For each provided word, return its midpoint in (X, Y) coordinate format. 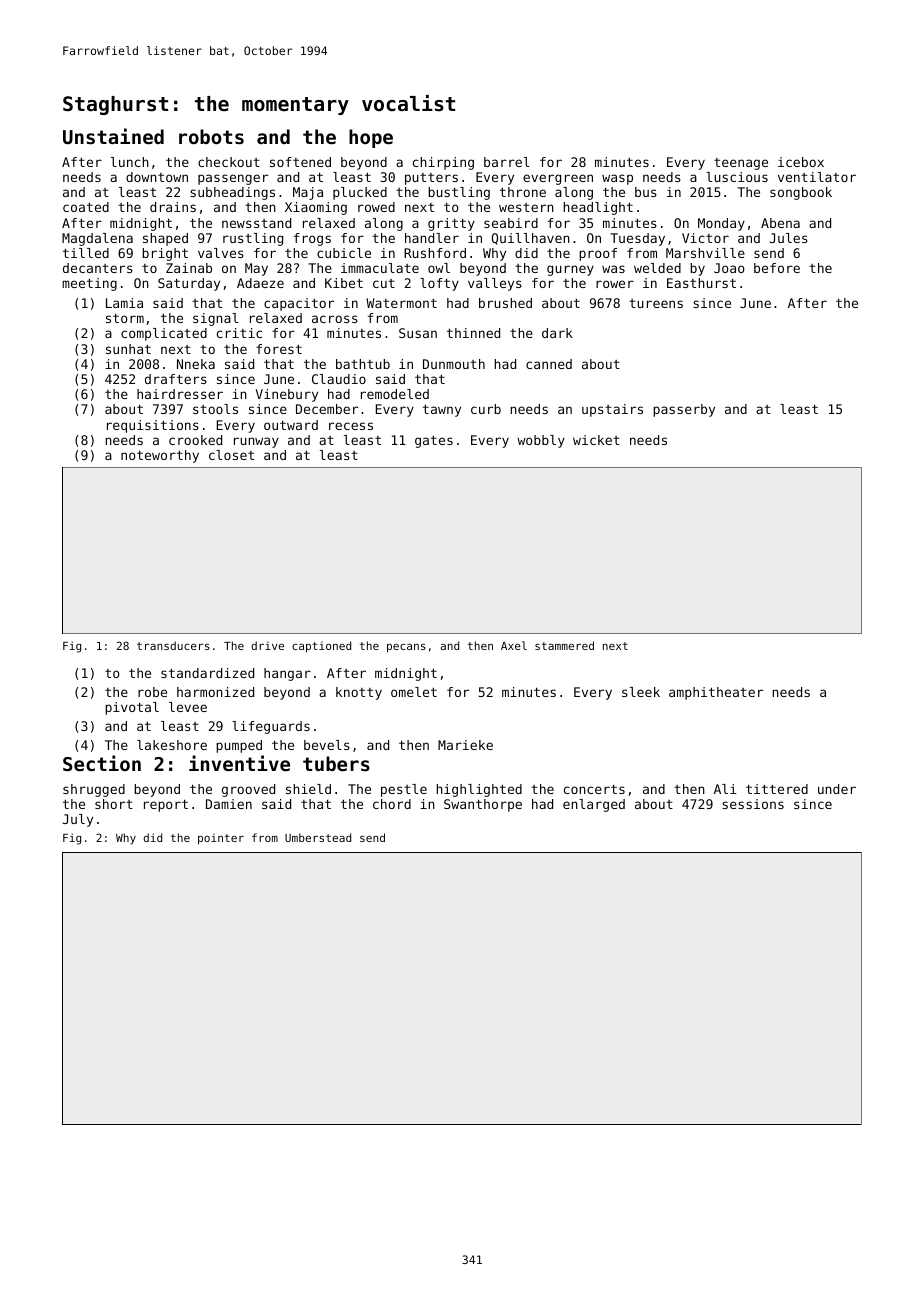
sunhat (128, 349)
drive (267, 645)
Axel (514, 645)
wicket (596, 440)
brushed (505, 303)
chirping (443, 163)
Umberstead (318, 837)
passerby (684, 410)
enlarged (594, 805)
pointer (221, 839)
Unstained (113, 136)
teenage (741, 164)
